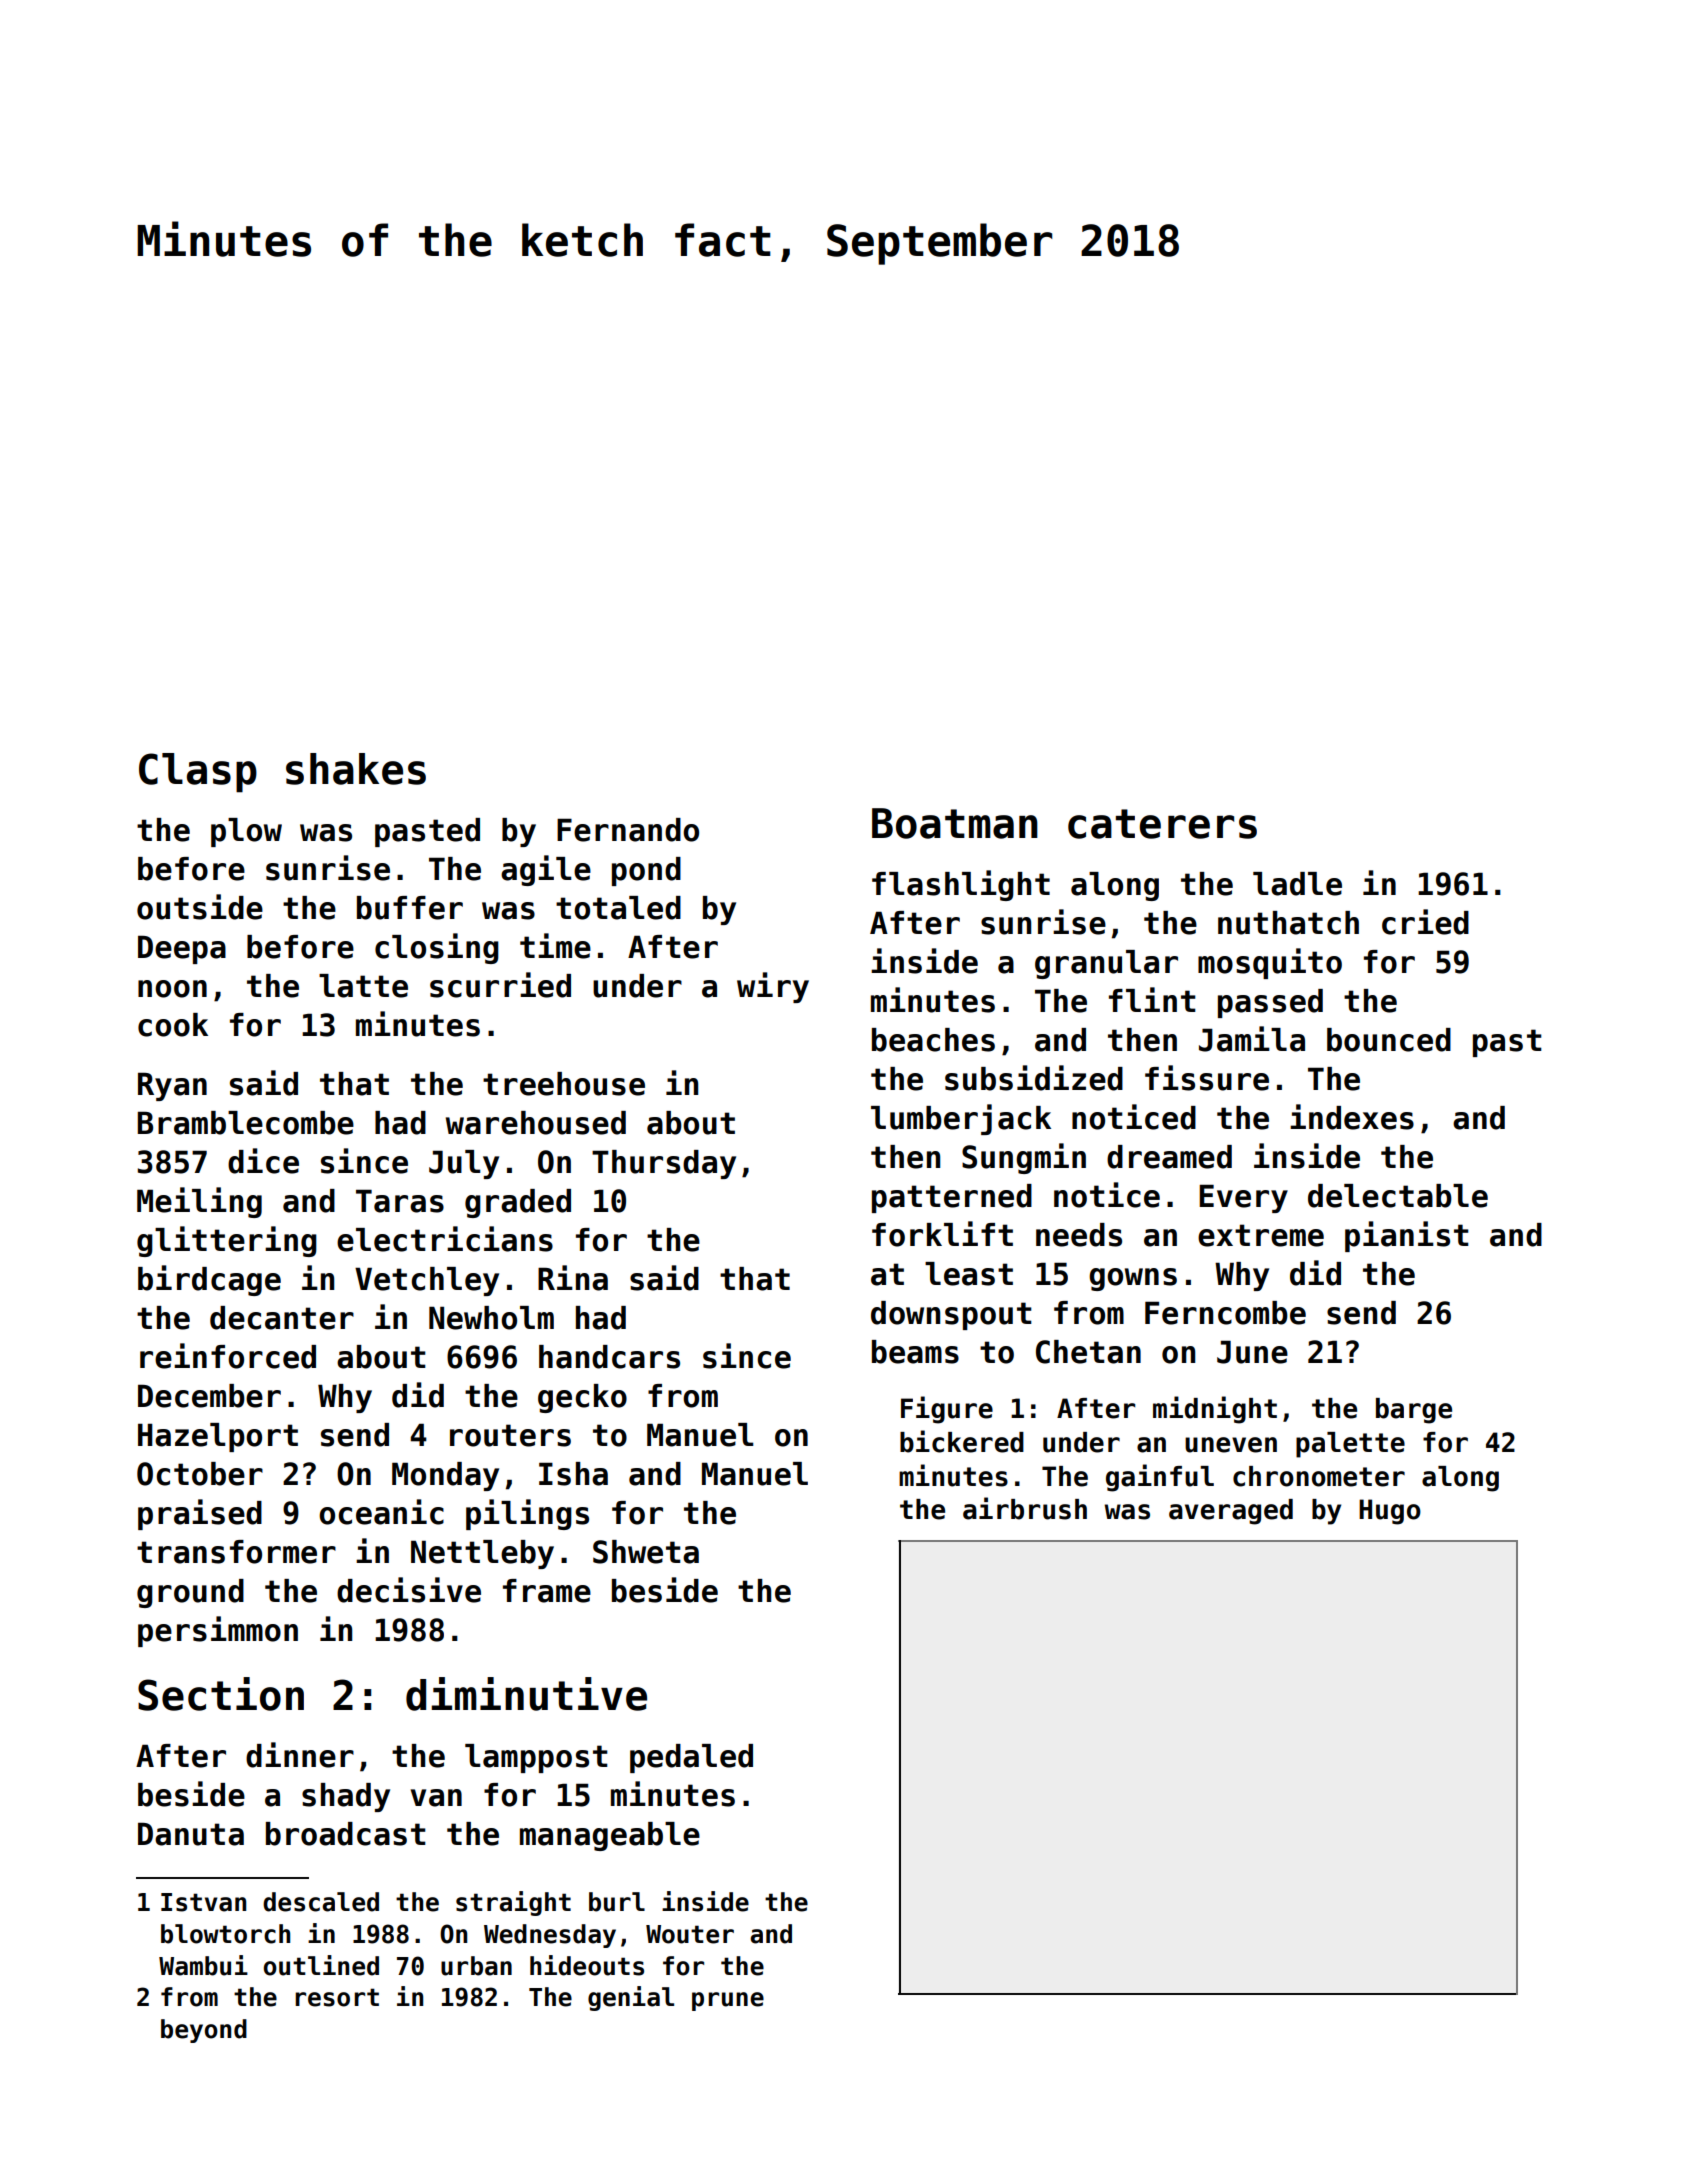 The image size is (1683, 2178). I want to click on Wouter, so click(690, 1934).
